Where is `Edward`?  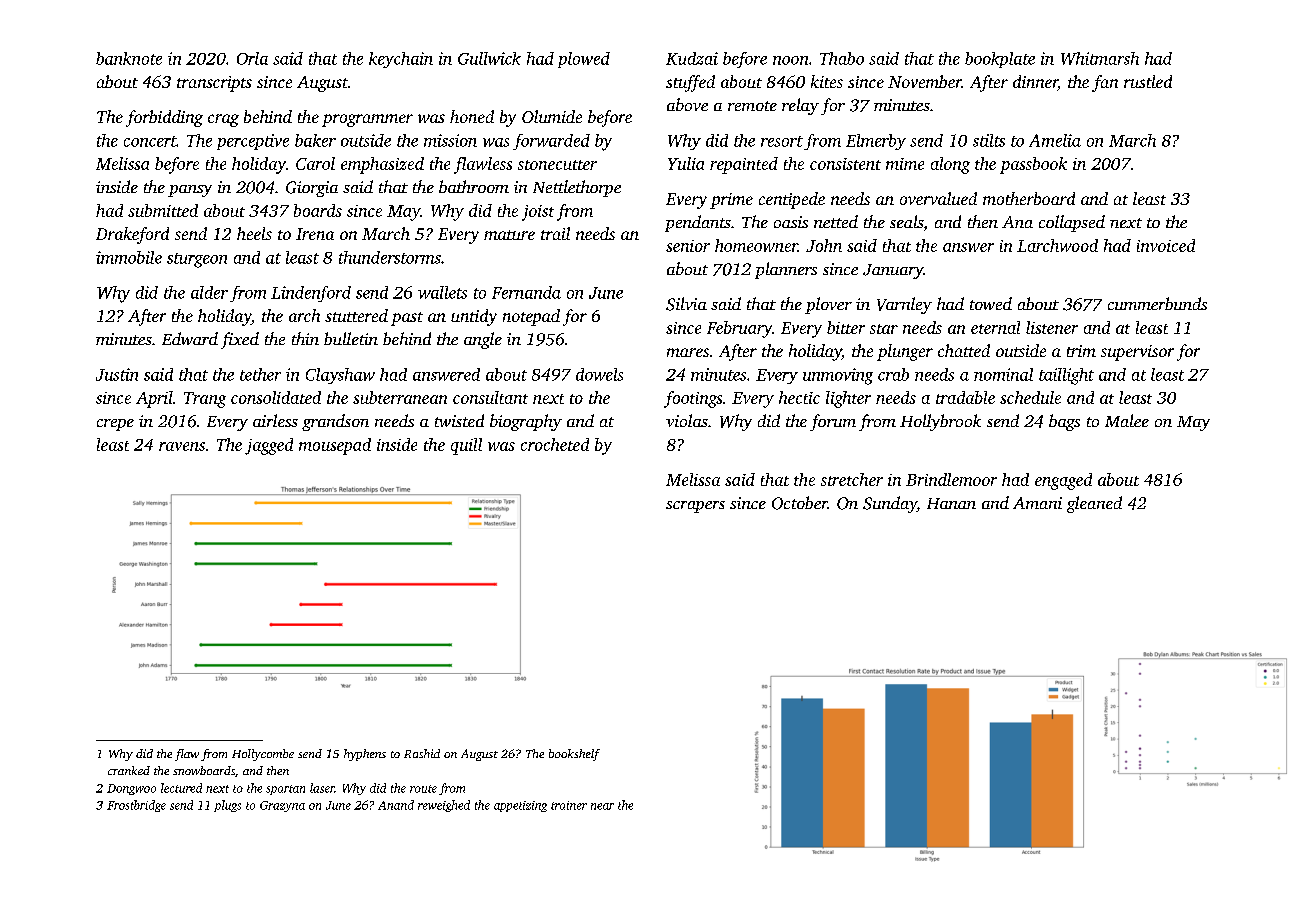 Edward is located at coordinates (190, 338).
